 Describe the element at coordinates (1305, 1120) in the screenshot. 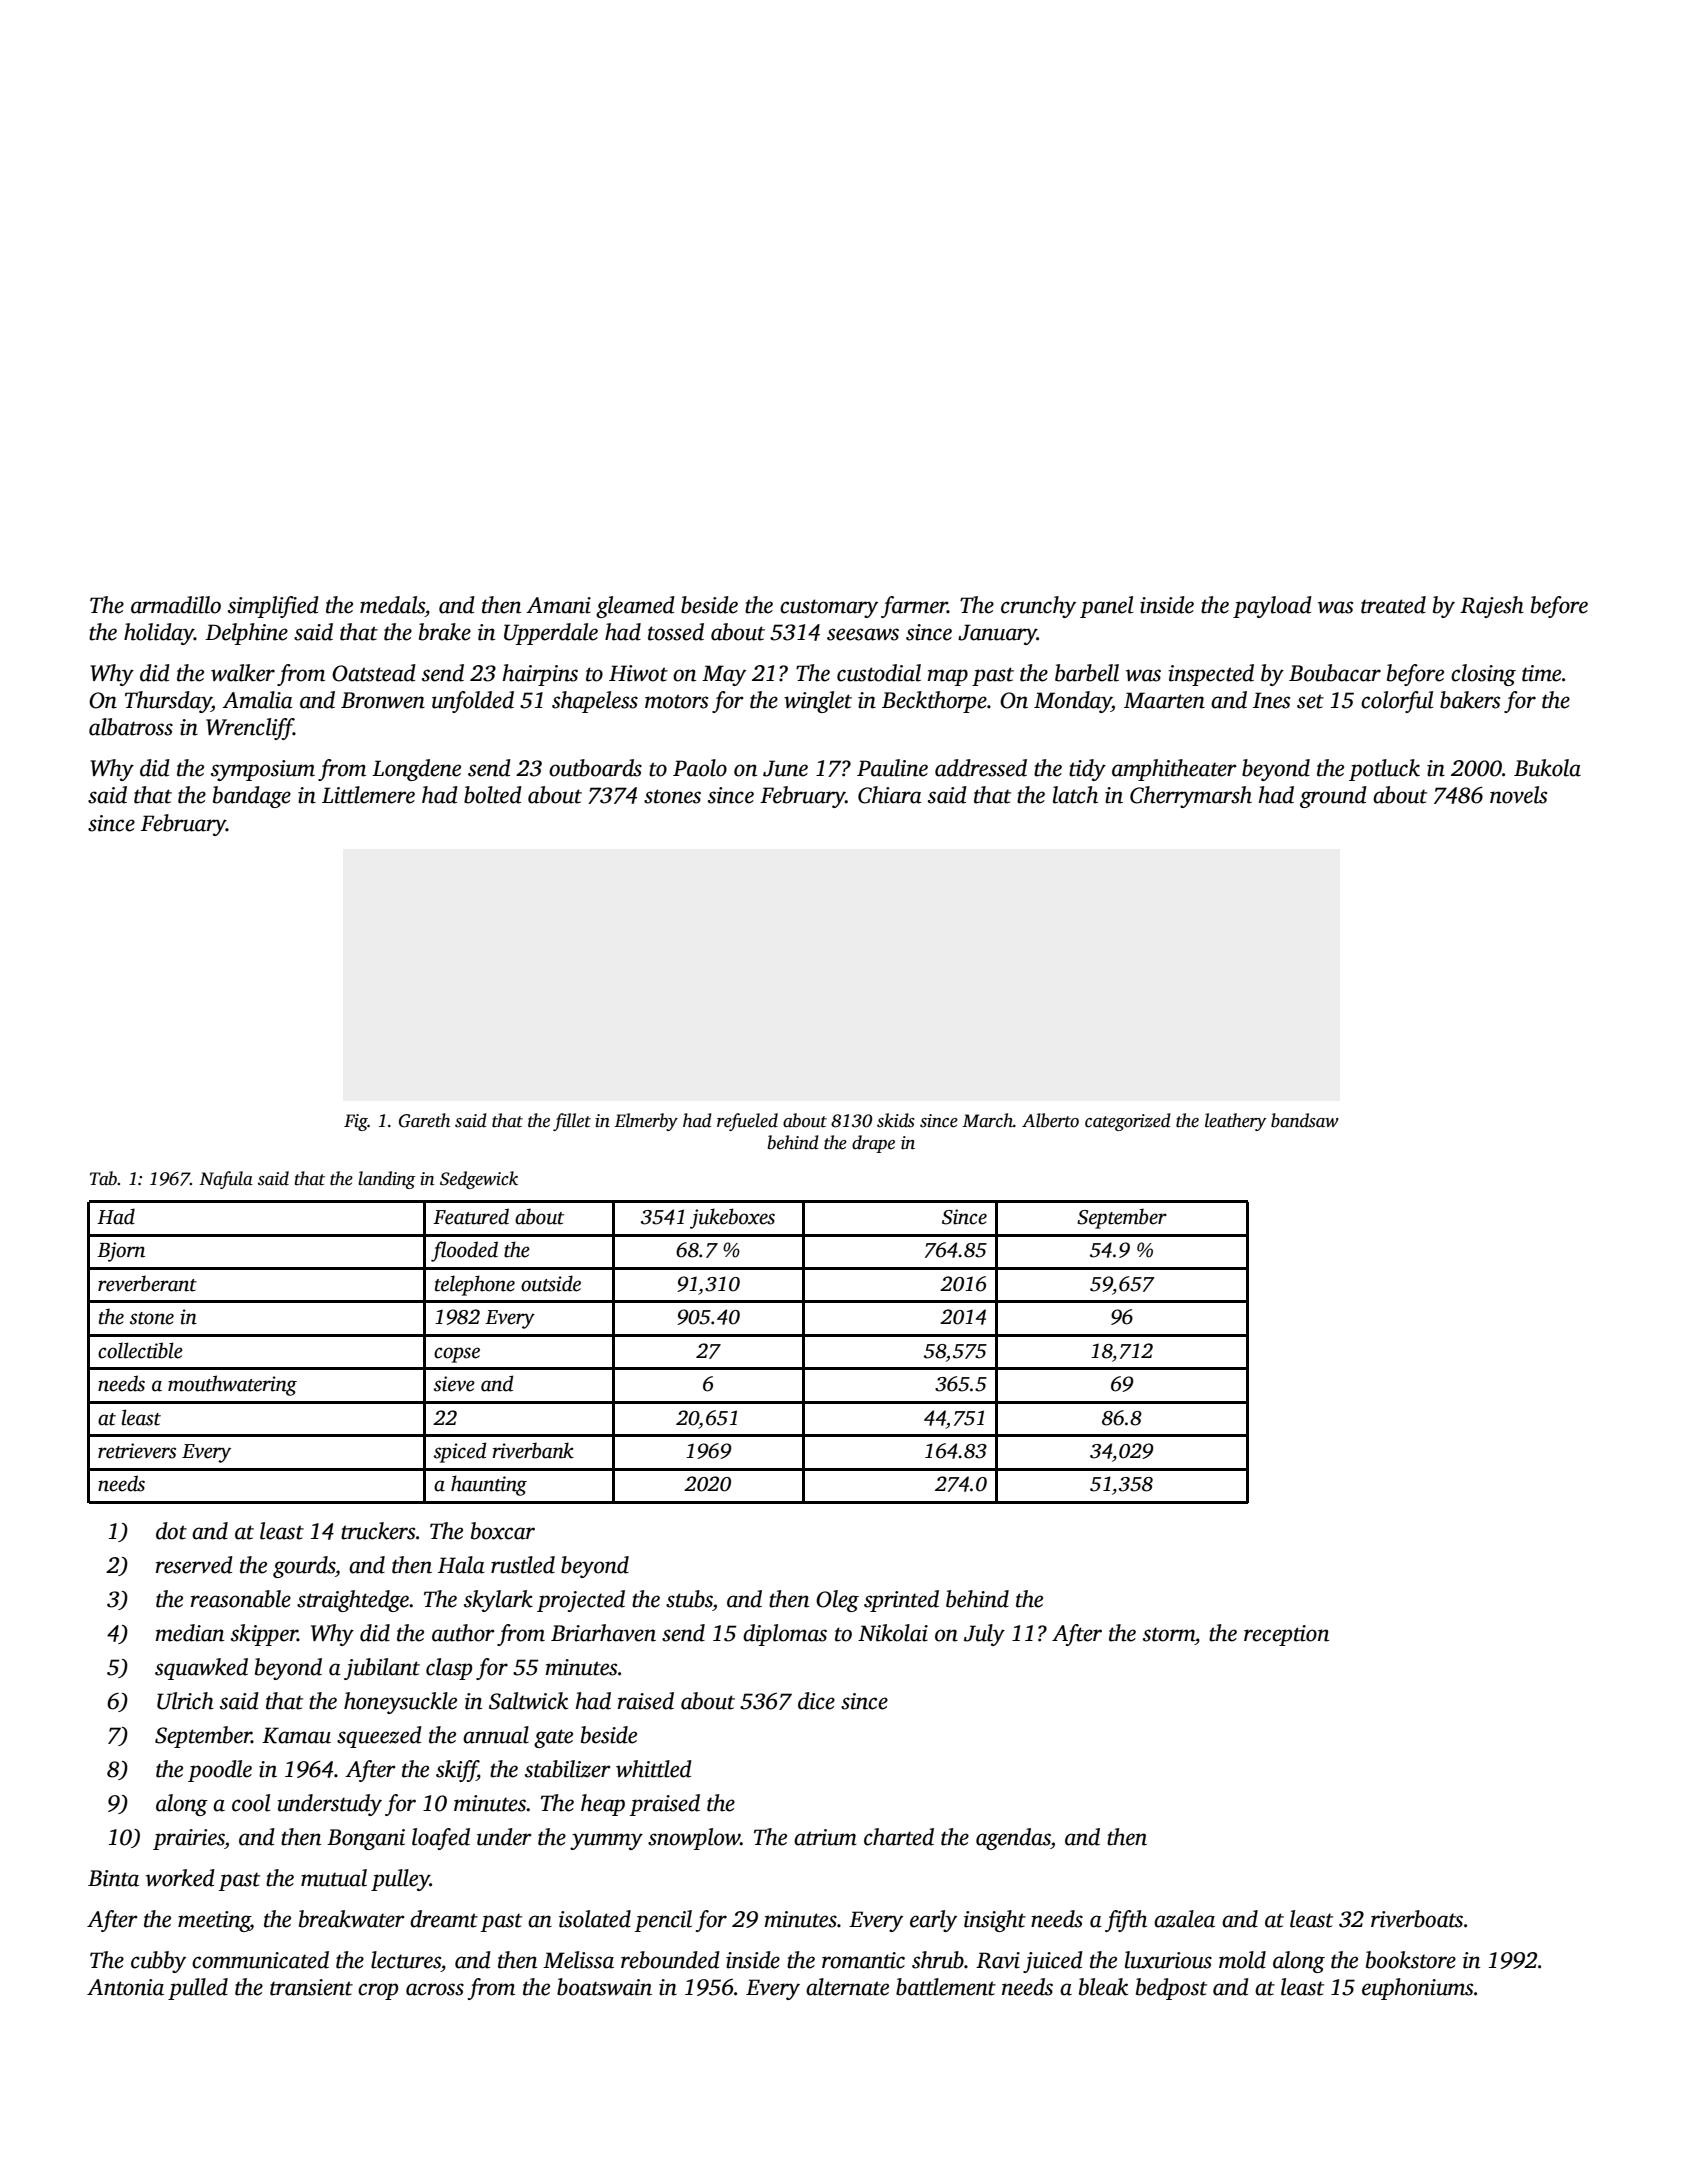

I see `bandsaw` at that location.
